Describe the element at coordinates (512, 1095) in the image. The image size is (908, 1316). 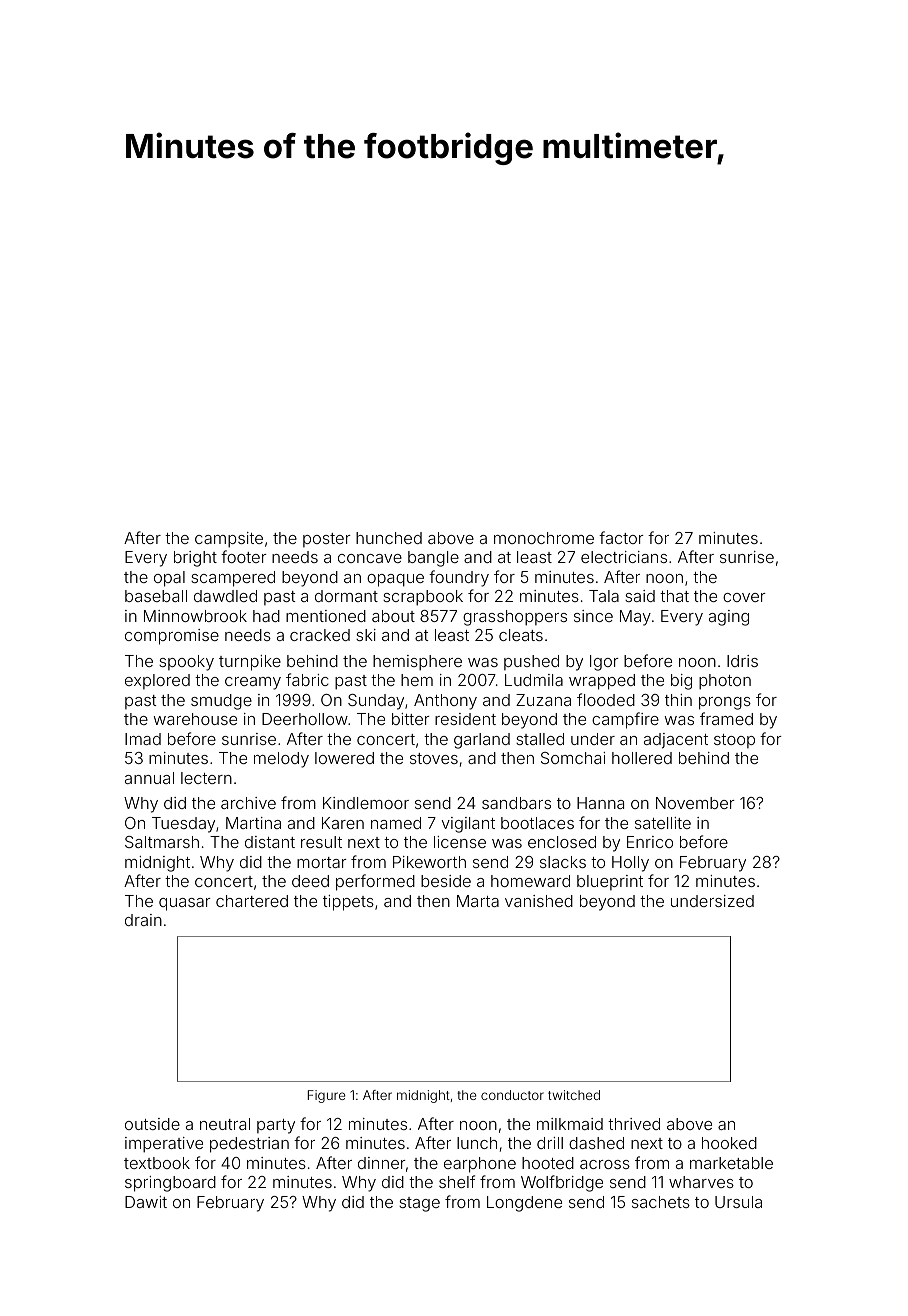
I see `conductor` at that location.
